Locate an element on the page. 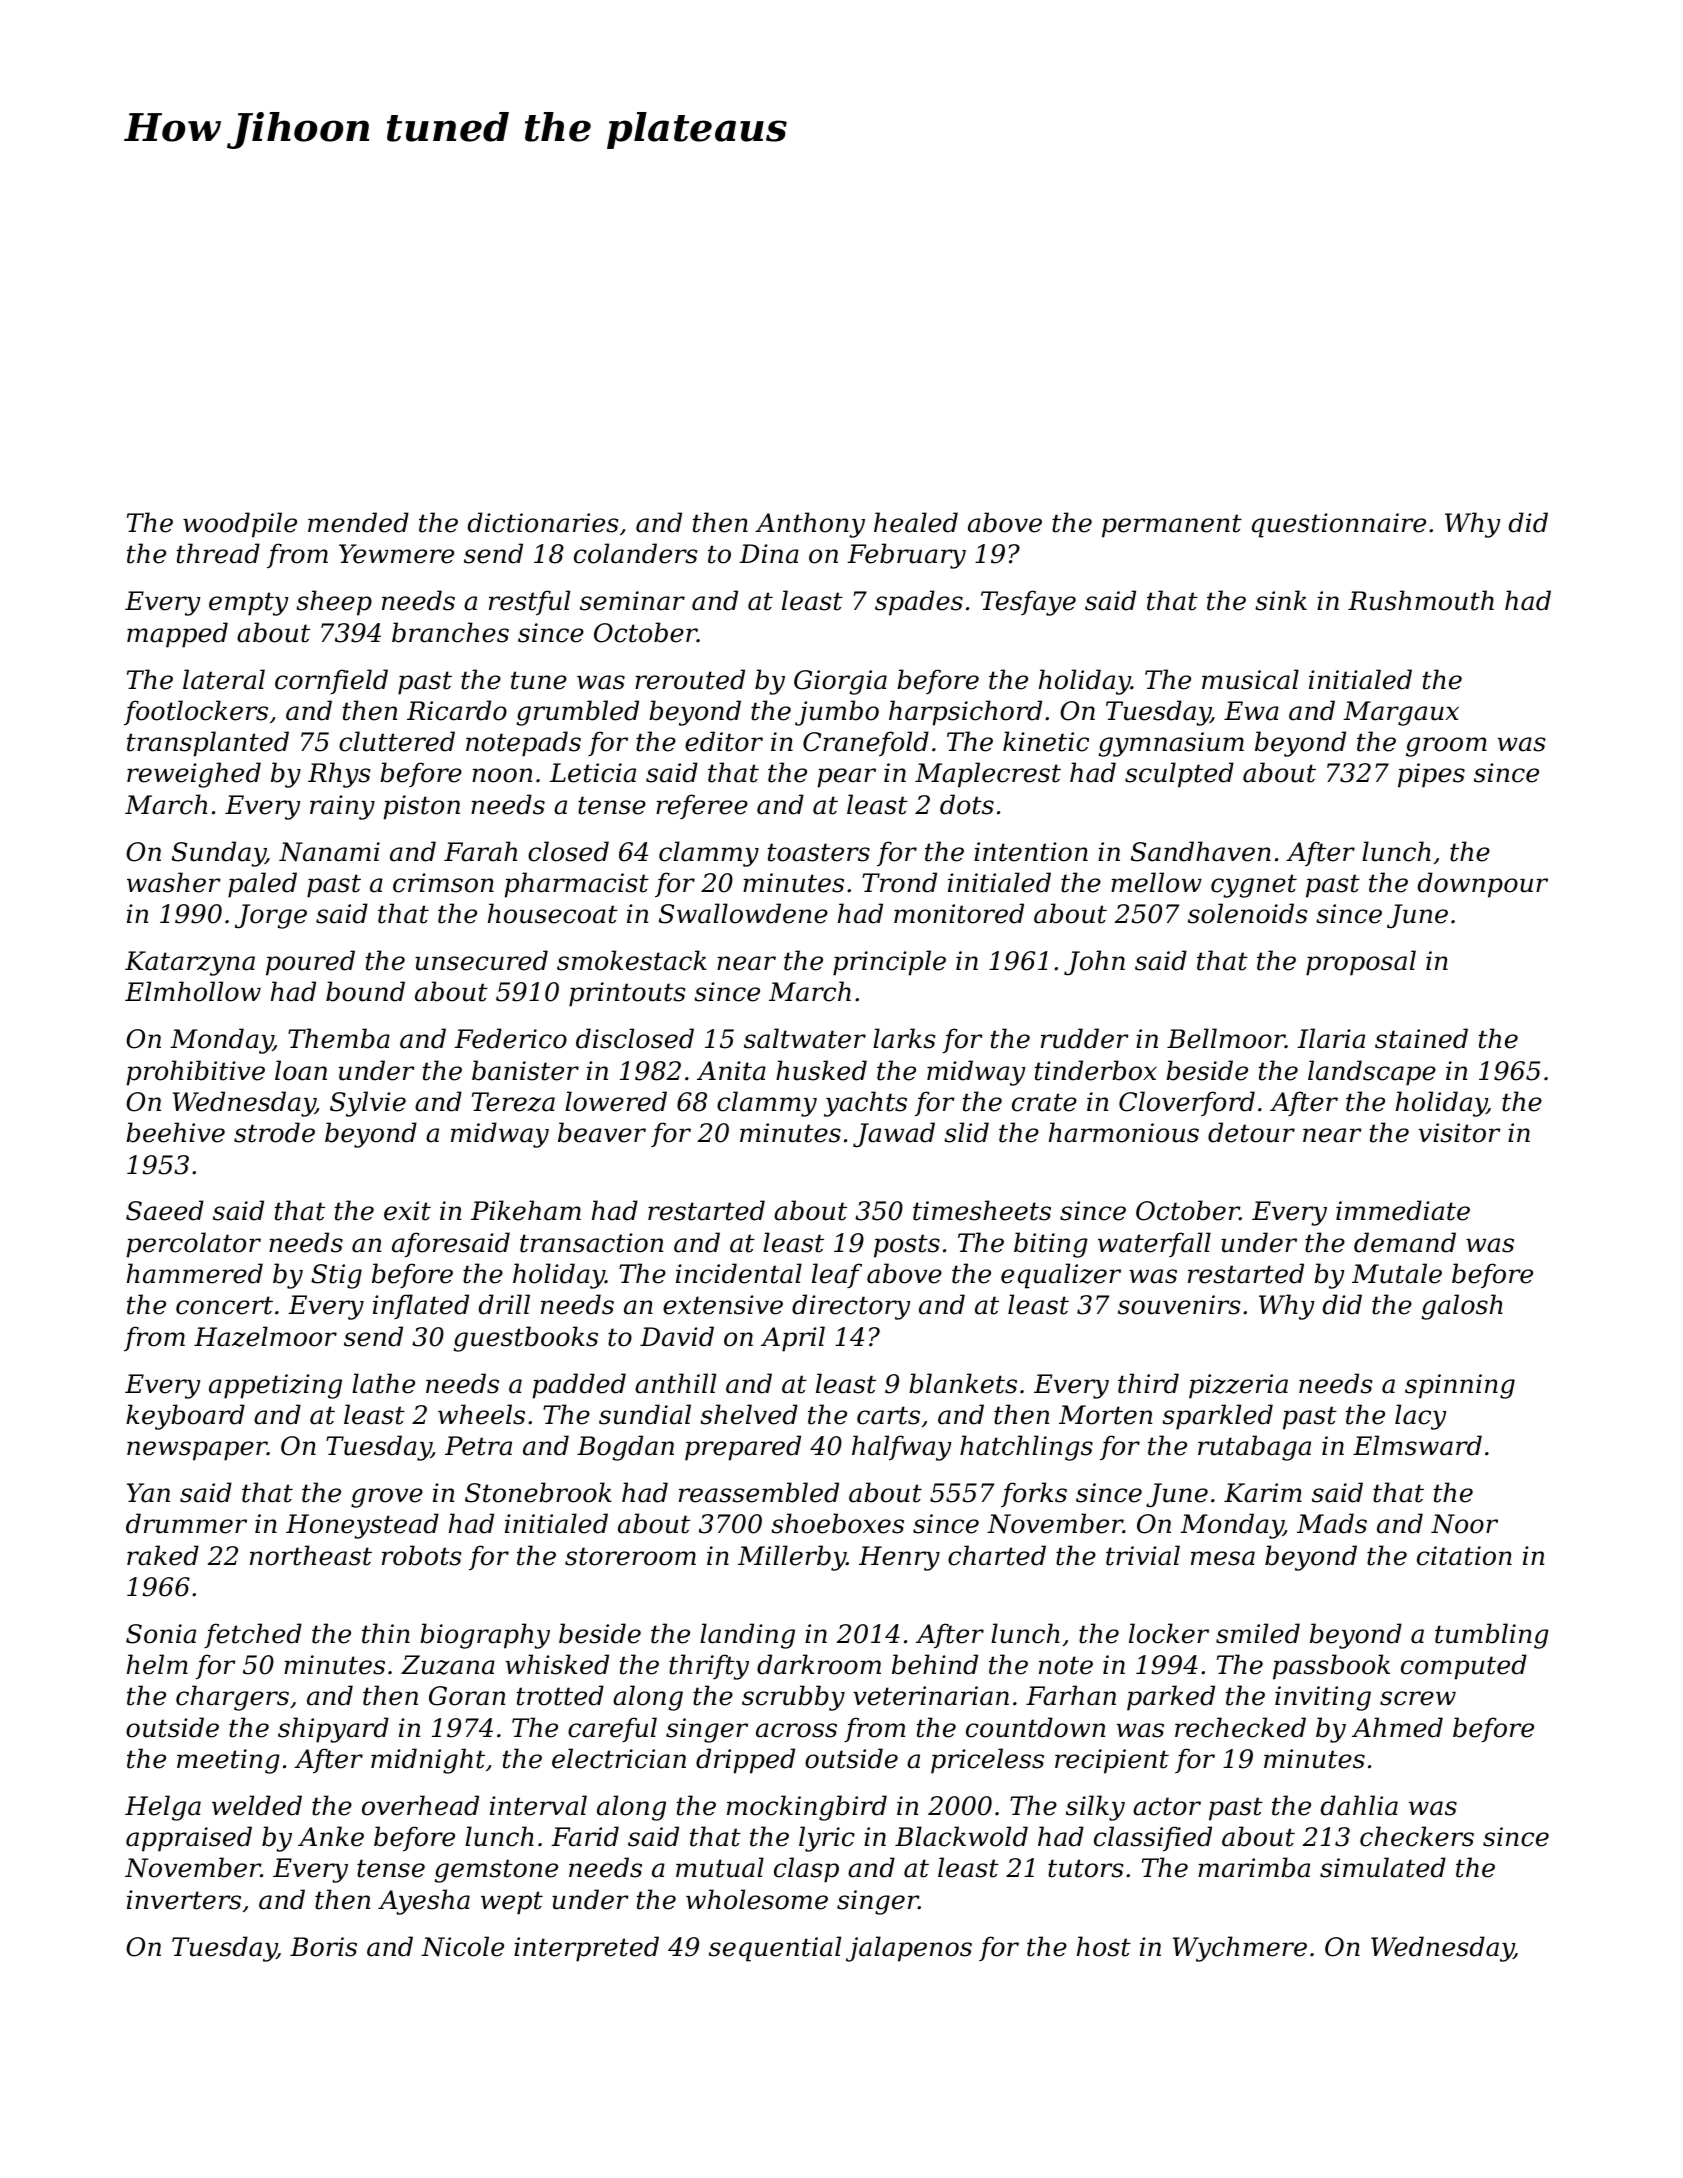  Yan is located at coordinates (148, 1493).
